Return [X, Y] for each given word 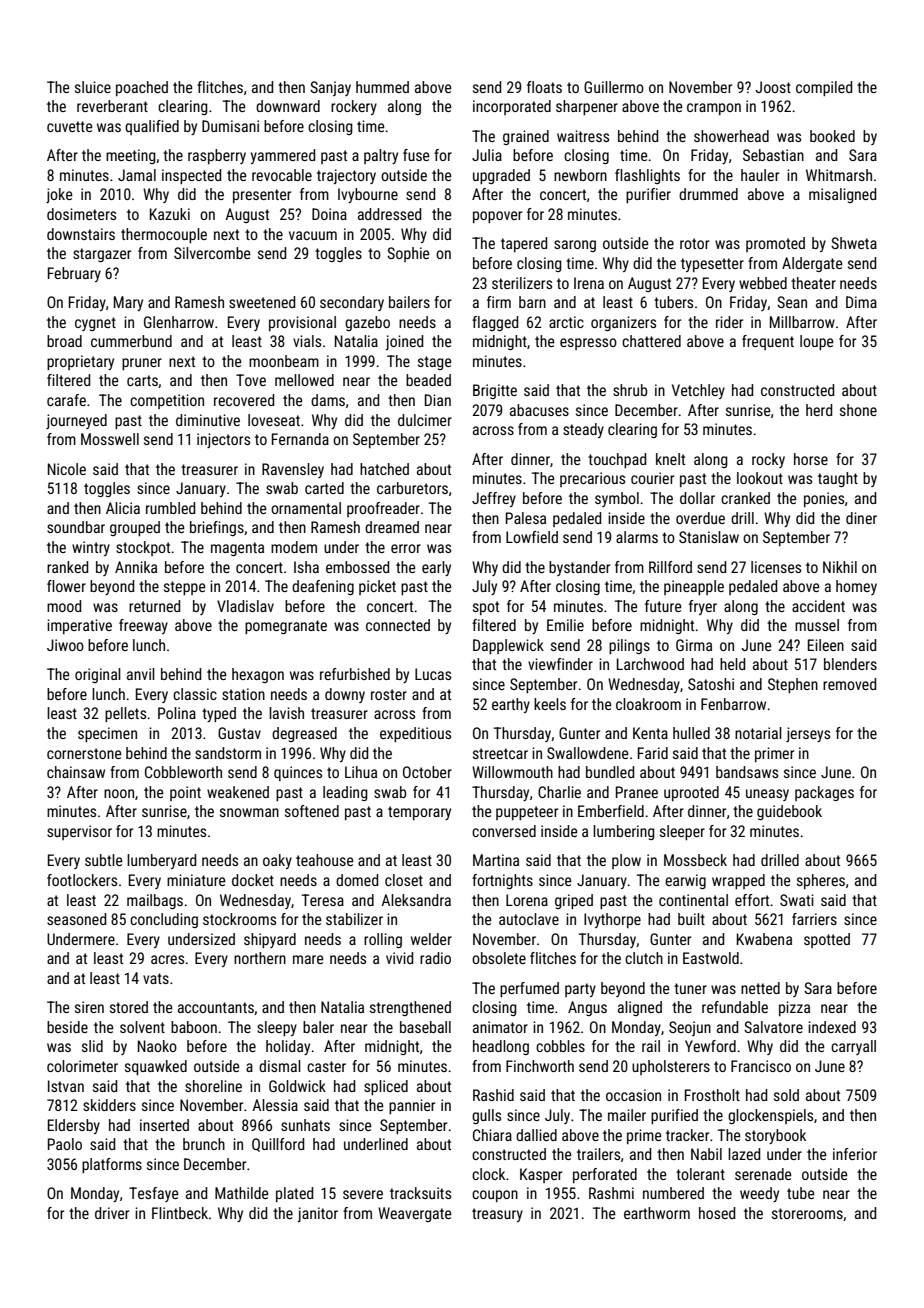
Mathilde [242, 1193]
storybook [775, 1136]
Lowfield [532, 537]
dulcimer [425, 420]
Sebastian [773, 155]
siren [89, 1007]
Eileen [826, 645]
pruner [142, 364]
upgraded [501, 176]
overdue [700, 518]
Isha [306, 567]
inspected [191, 176]
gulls [486, 1116]
